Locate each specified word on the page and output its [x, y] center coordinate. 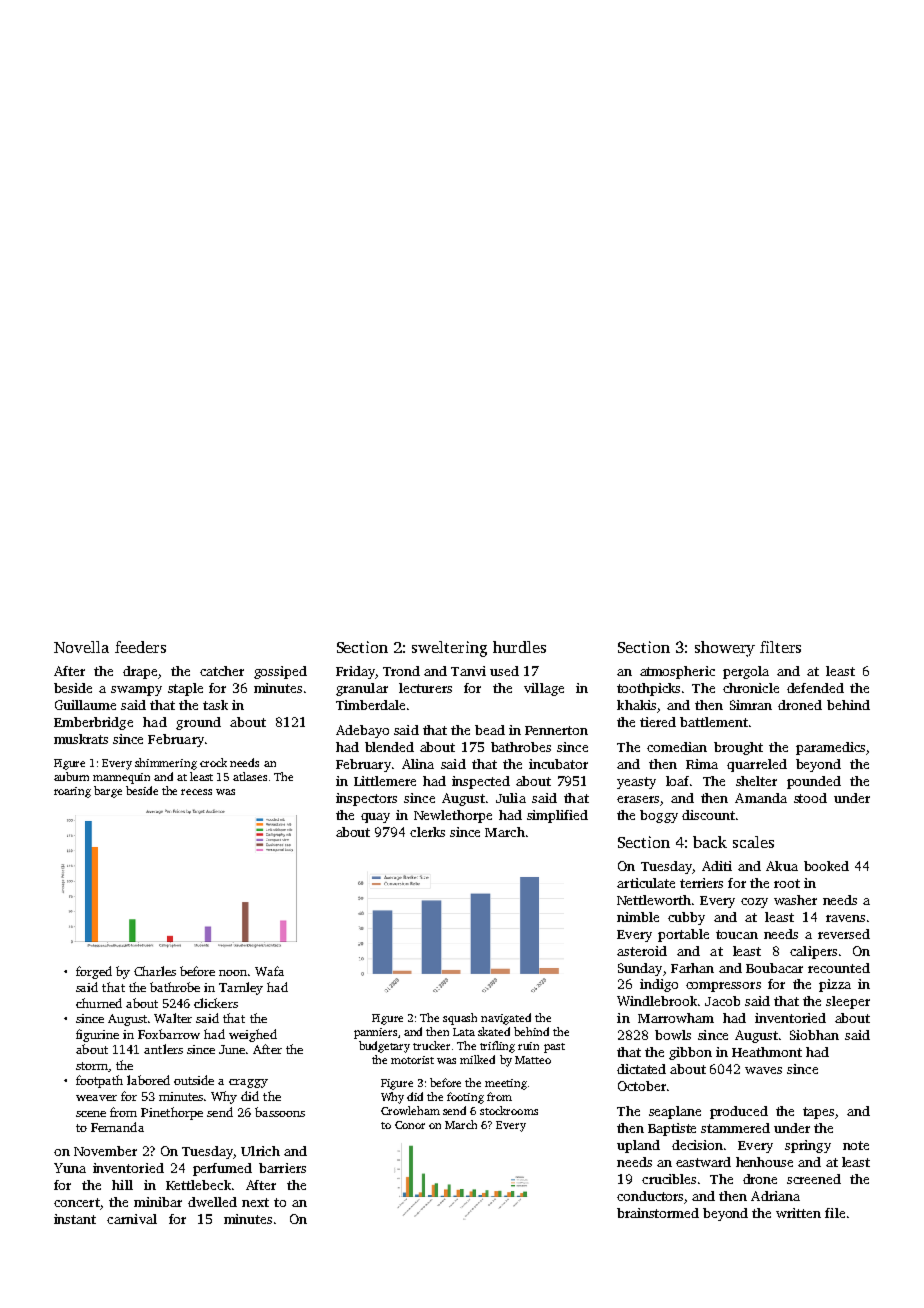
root [787, 883]
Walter [173, 1018]
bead [490, 730]
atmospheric [677, 672]
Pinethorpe [172, 1113]
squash [460, 1019]
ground [198, 723]
